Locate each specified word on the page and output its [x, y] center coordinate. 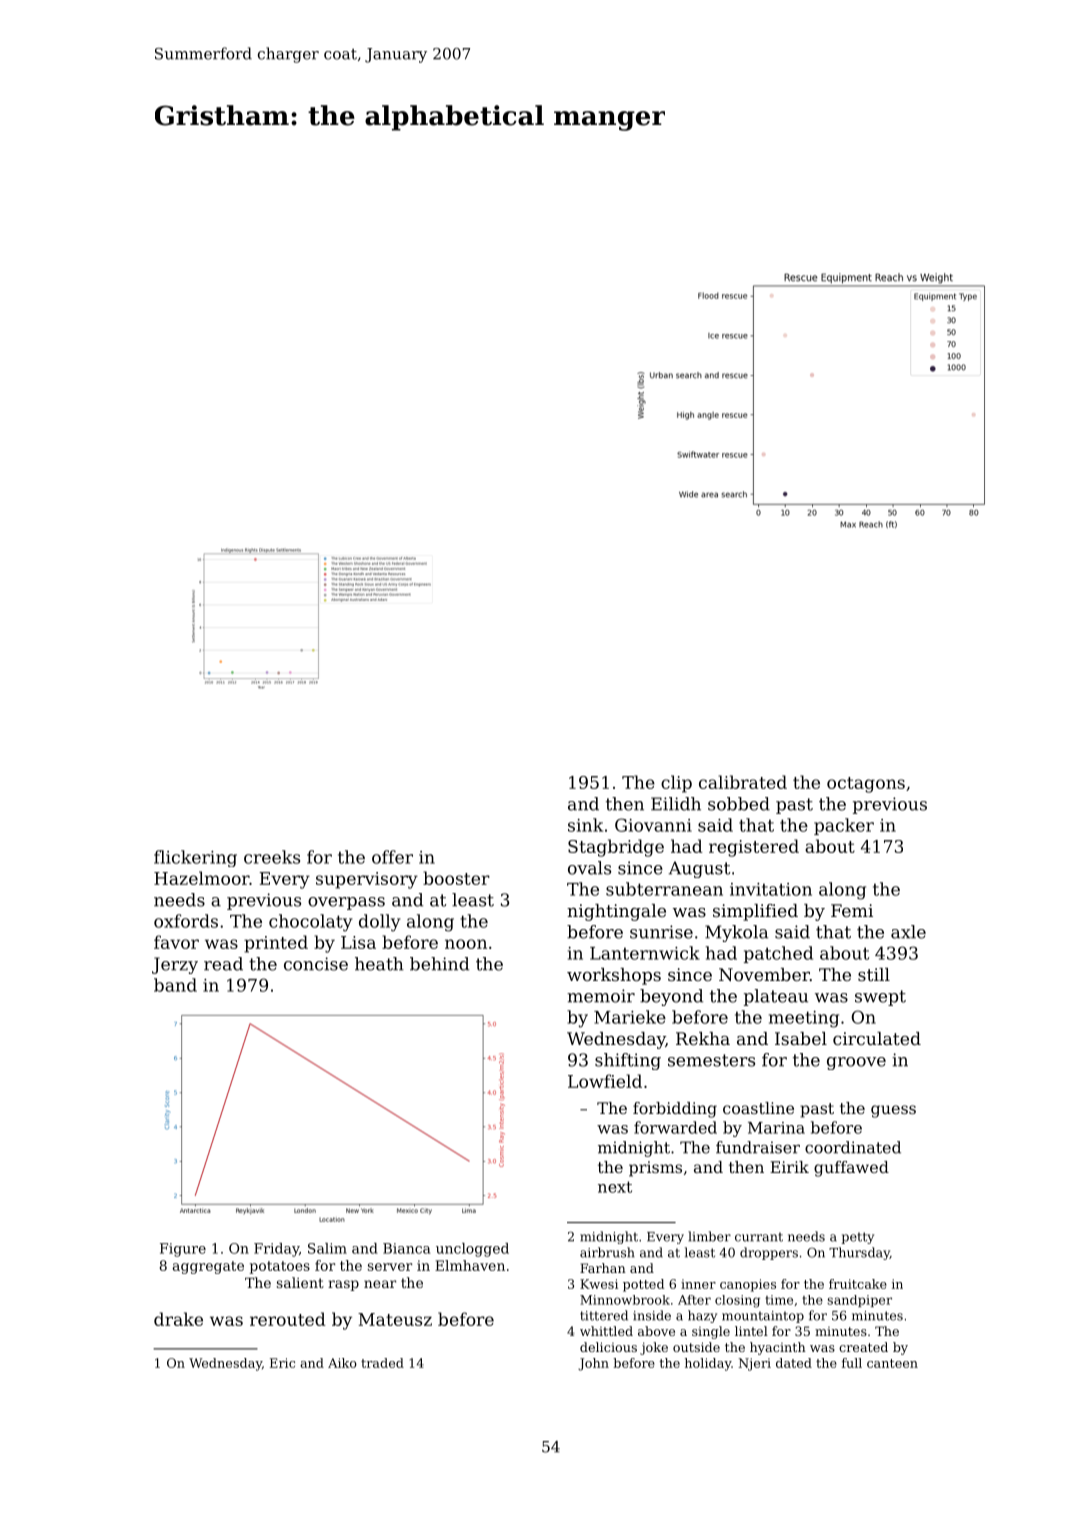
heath [379, 964]
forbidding [675, 1110]
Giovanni [653, 825]
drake [178, 1319]
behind [439, 964]
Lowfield [605, 1081]
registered [754, 848]
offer [392, 857]
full [852, 1363]
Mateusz [395, 1319]
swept [880, 998]
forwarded [675, 1127]
